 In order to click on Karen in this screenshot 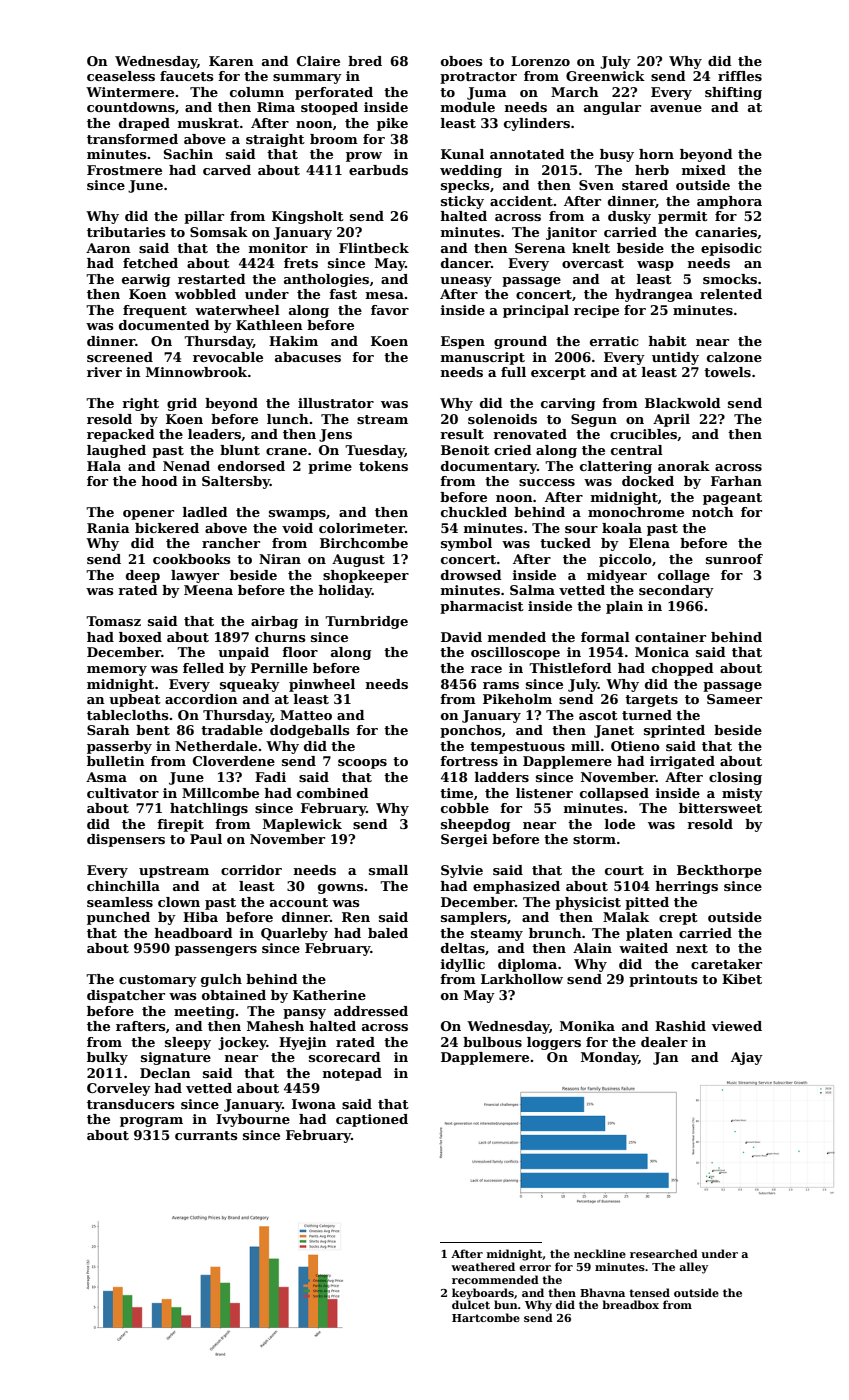, I will do `click(231, 61)`.
